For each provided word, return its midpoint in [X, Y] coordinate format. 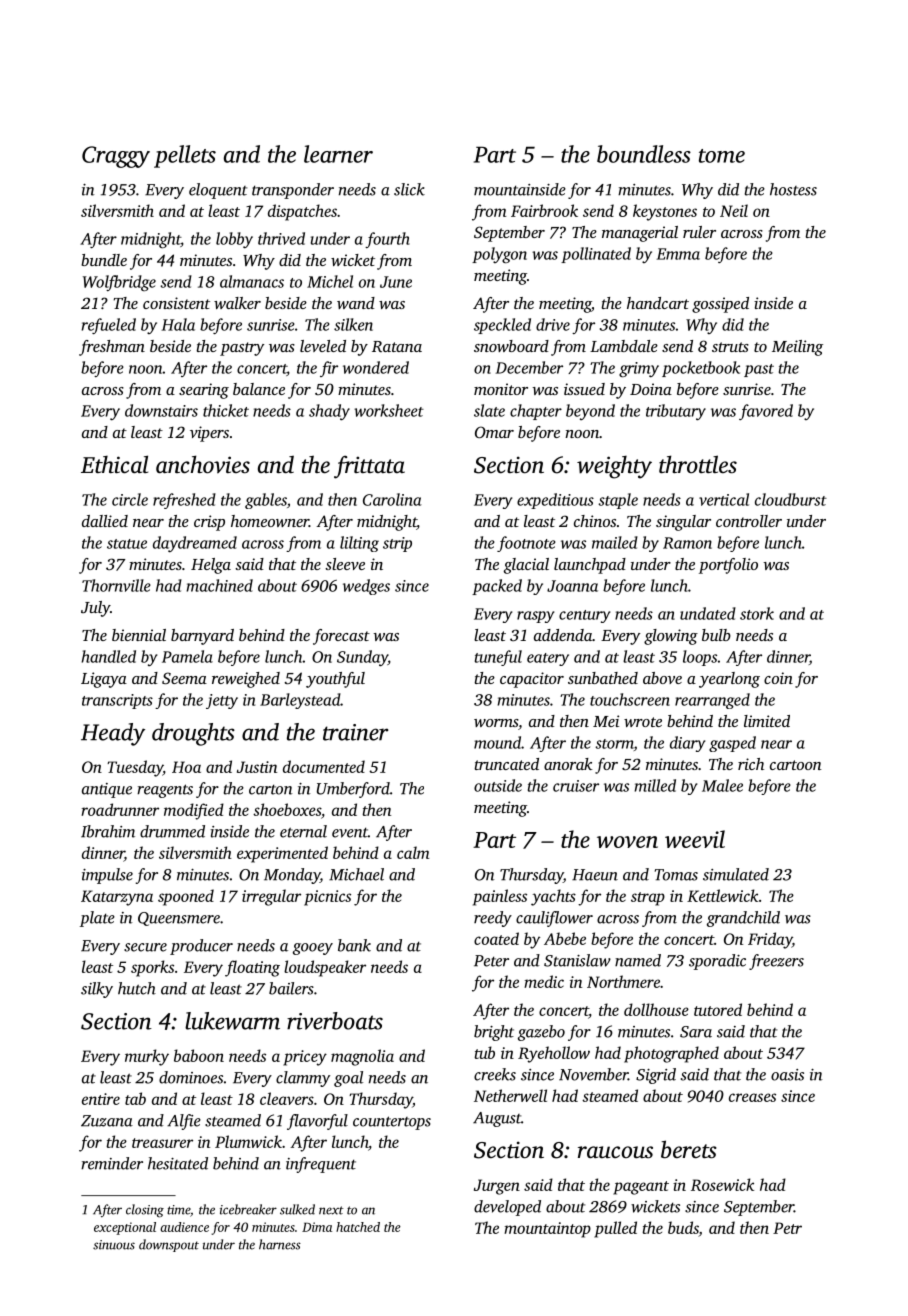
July [95, 609]
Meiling [797, 348]
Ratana [397, 346]
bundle [104, 260]
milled [655, 785]
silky [97, 990]
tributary [676, 412]
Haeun [595, 875]
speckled [502, 326]
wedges [366, 587]
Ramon [687, 543]
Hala [178, 324]
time [178, 1210]
